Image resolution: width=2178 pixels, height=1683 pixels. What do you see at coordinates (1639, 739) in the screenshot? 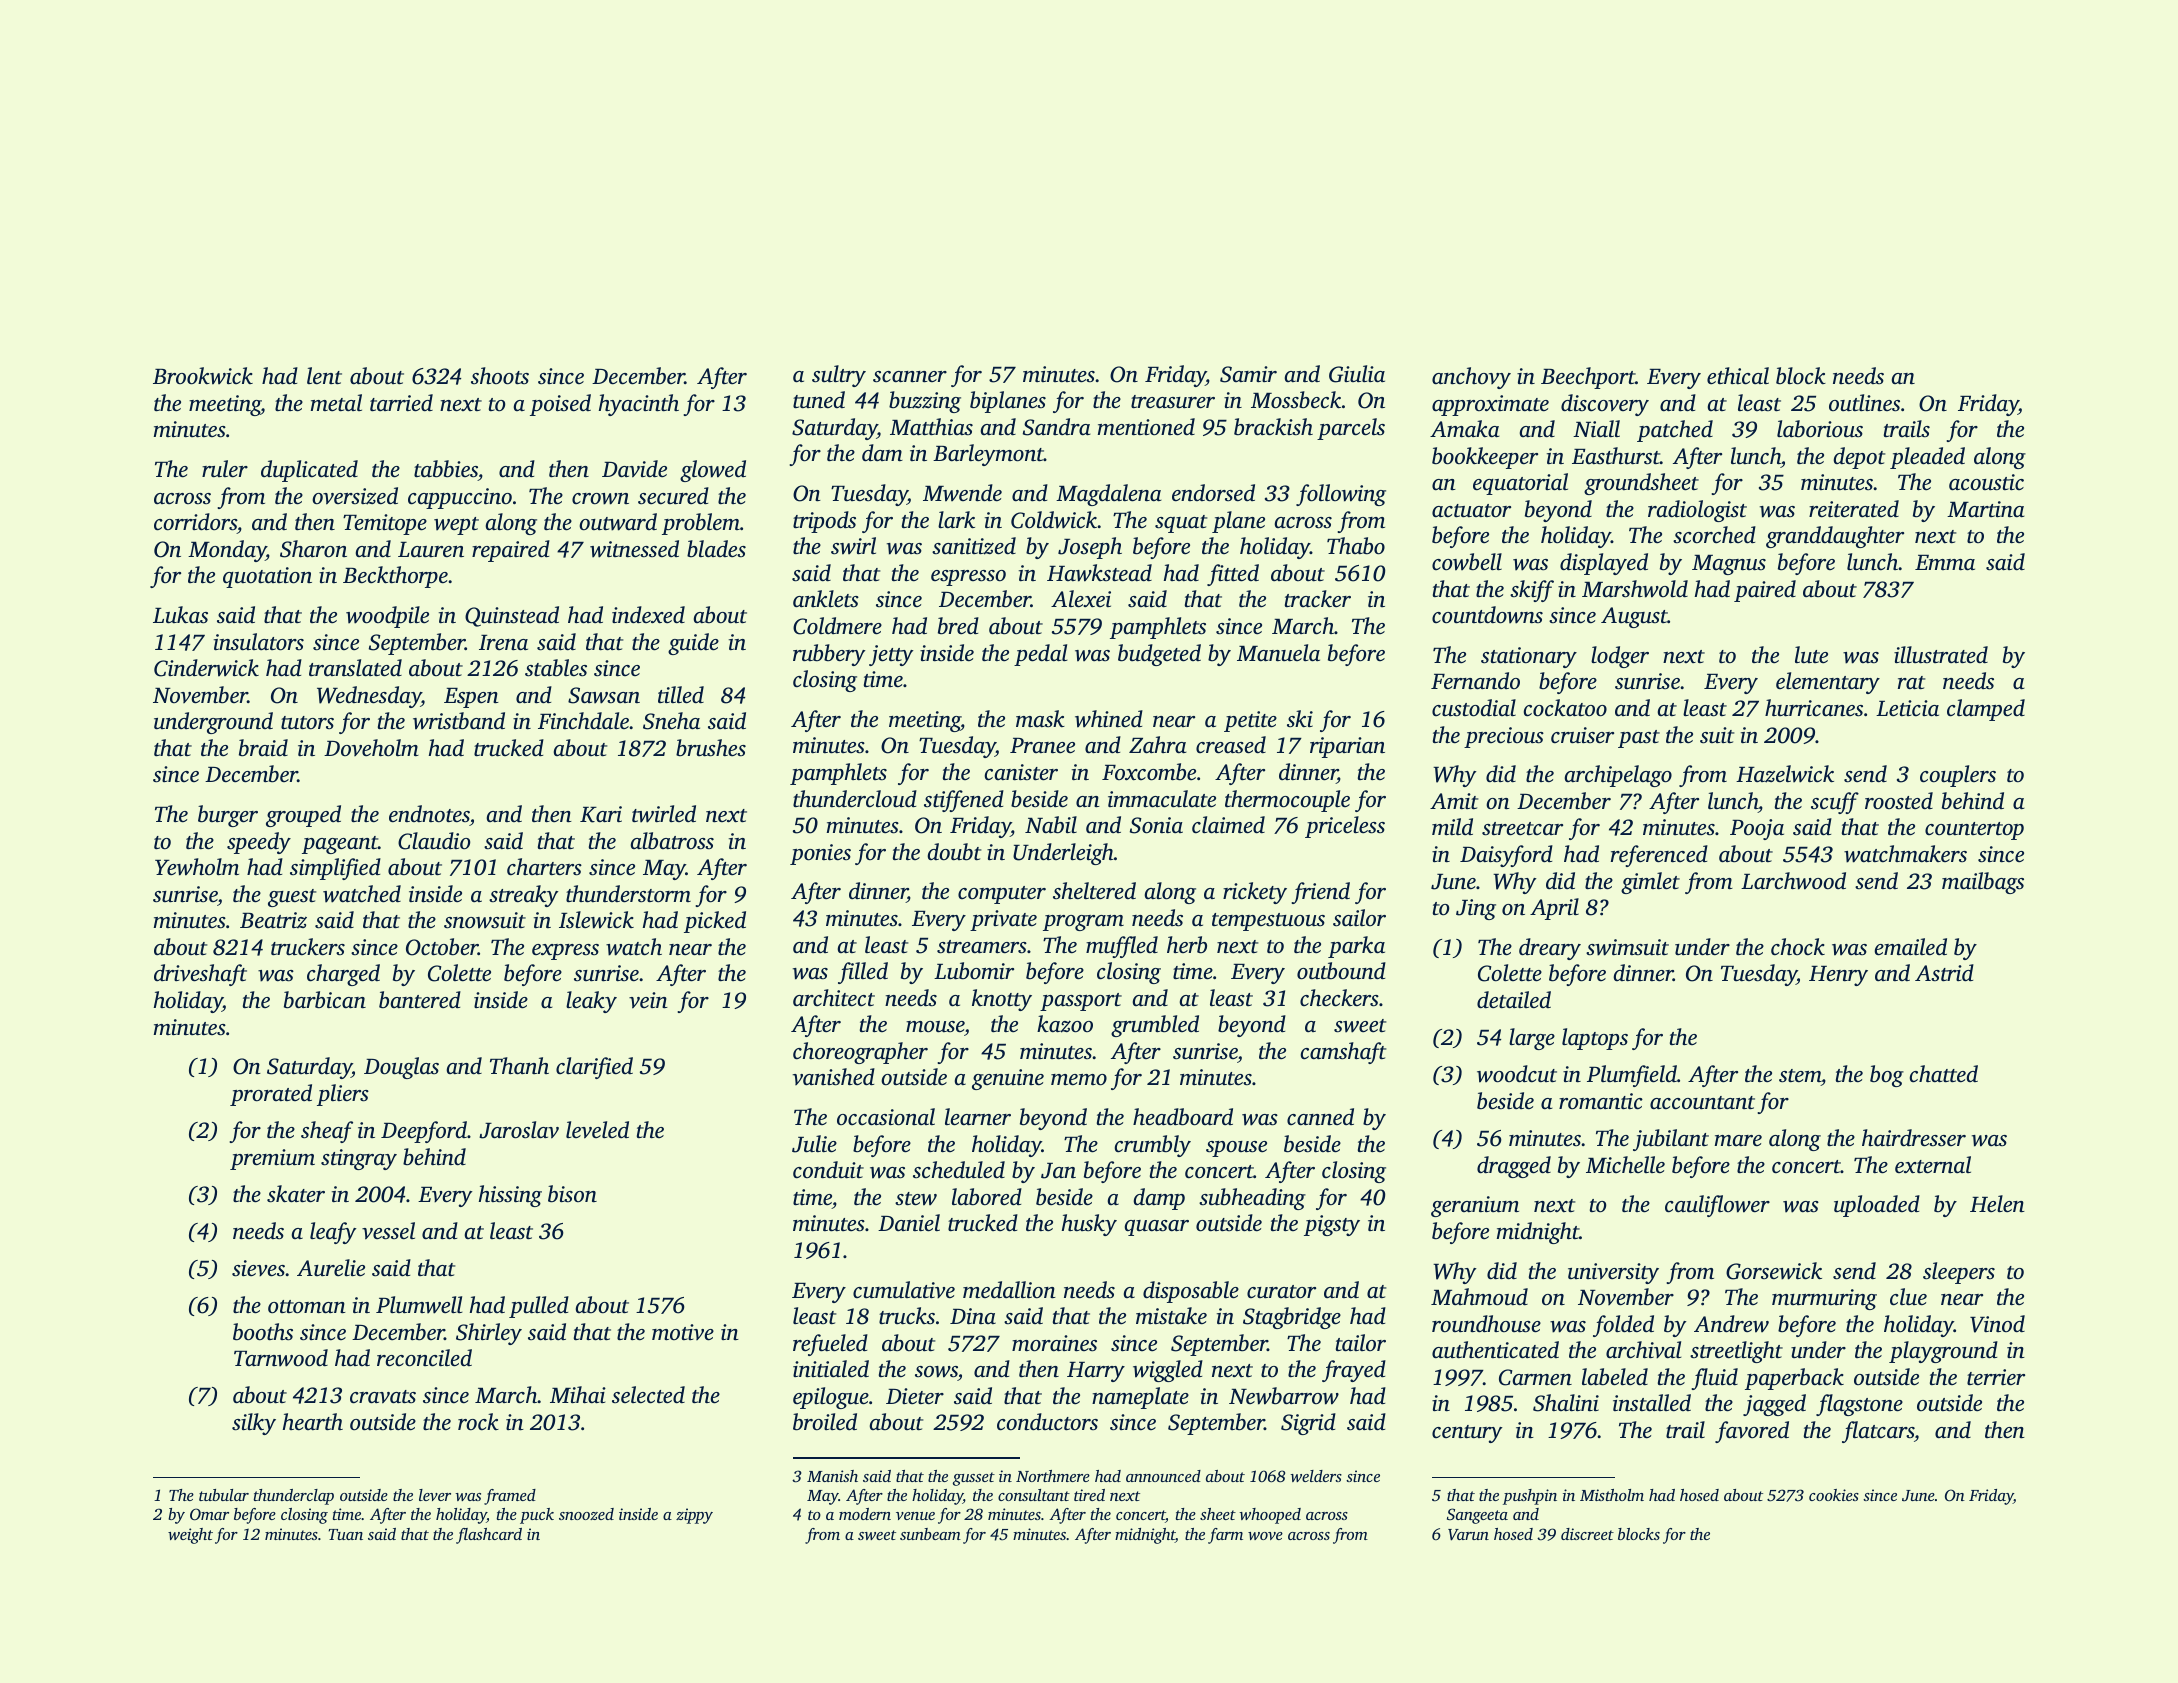
I see `past` at bounding box center [1639, 739].
